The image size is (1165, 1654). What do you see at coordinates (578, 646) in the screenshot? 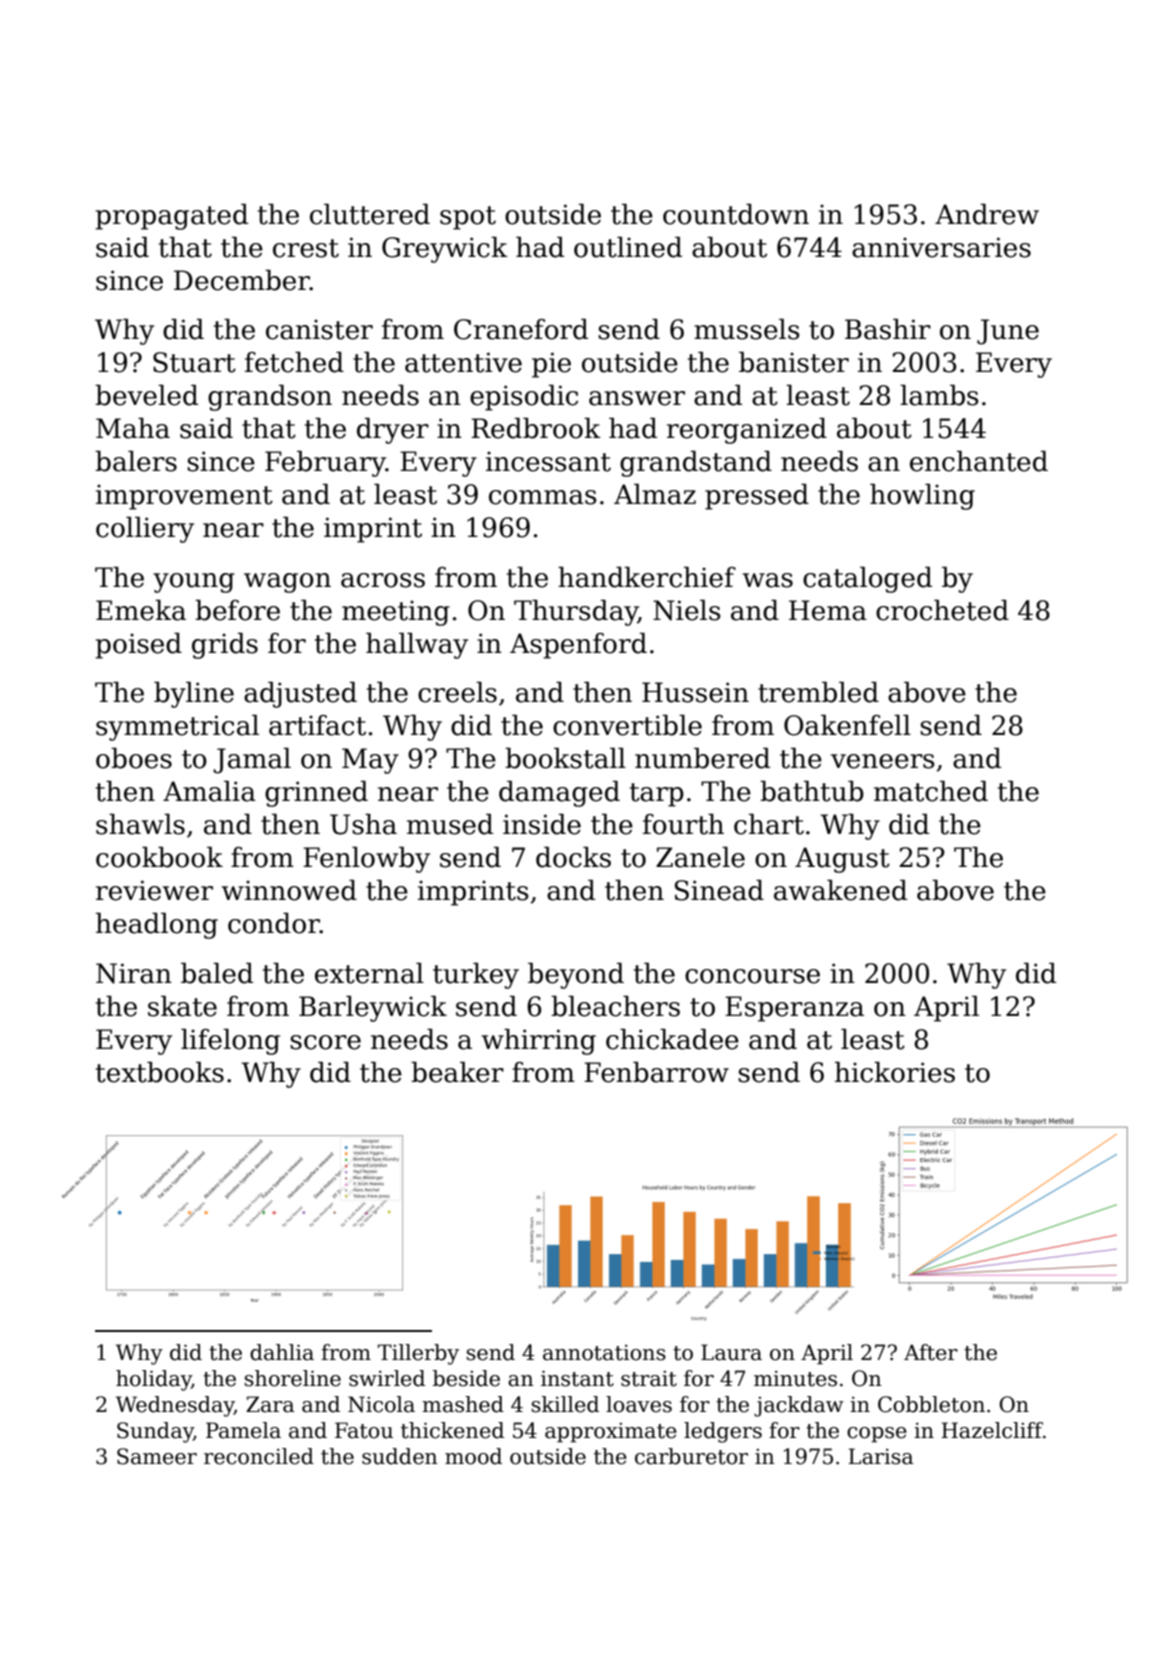
I see `Aspenford` at bounding box center [578, 646].
